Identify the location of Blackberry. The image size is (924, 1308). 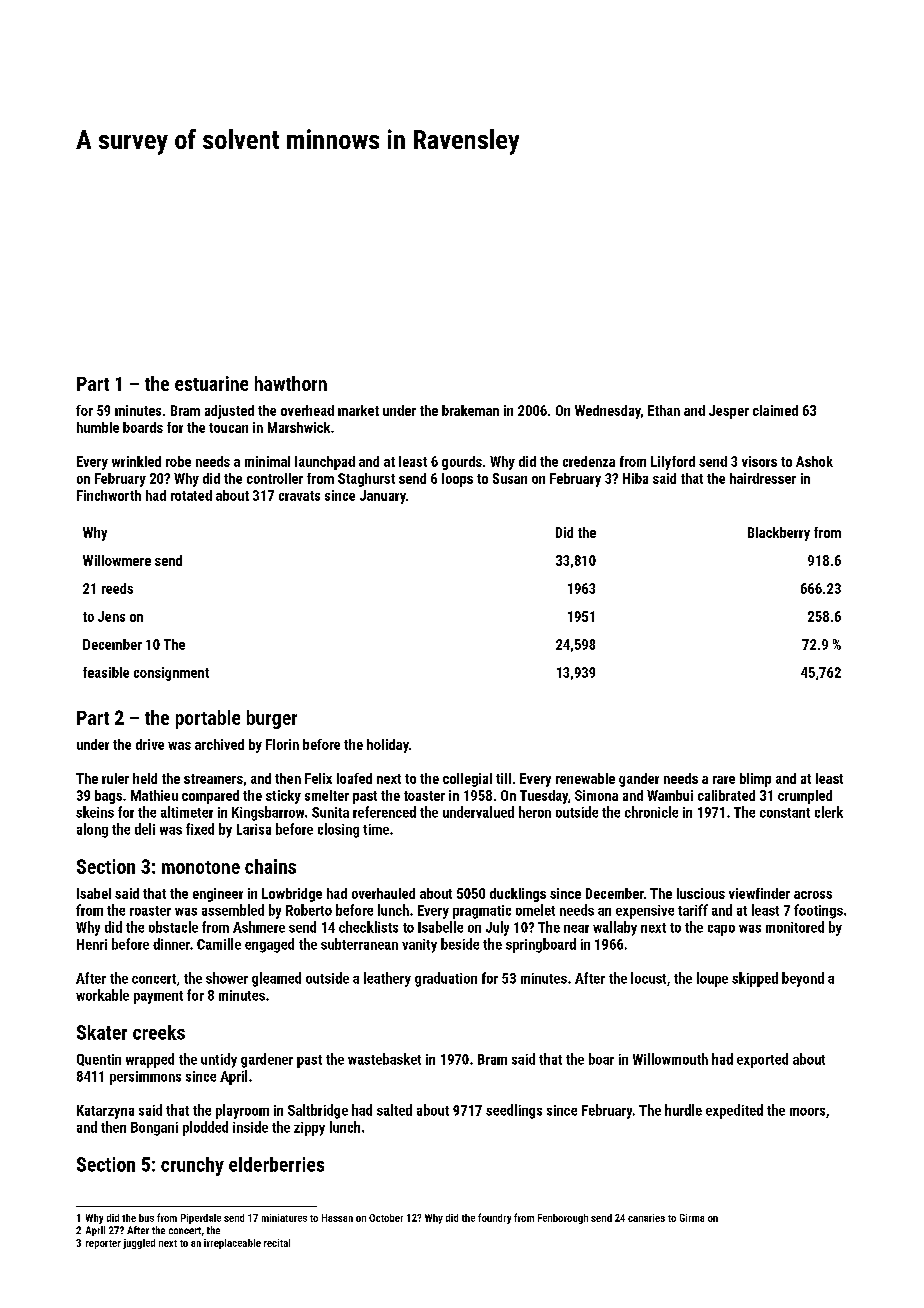
(779, 534).
